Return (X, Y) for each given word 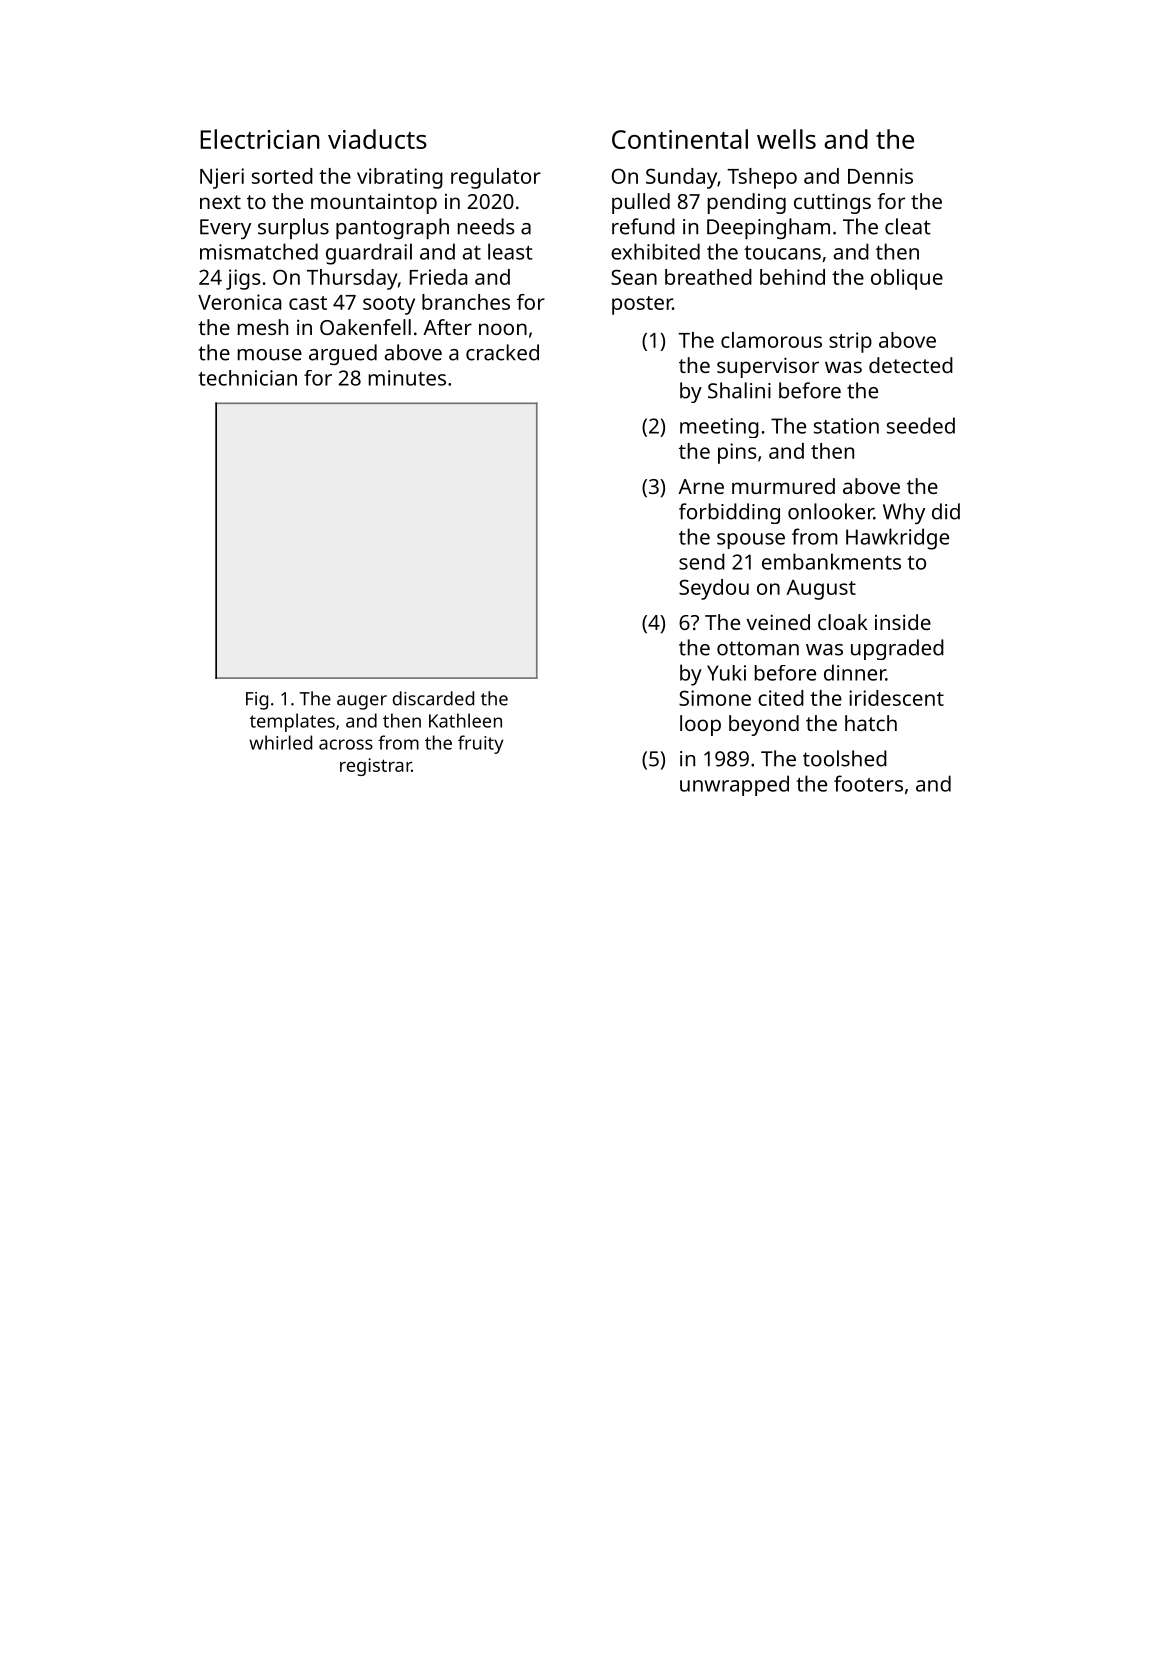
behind (792, 277)
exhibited (655, 251)
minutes (407, 378)
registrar (376, 767)
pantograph (392, 229)
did (946, 511)
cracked (502, 352)
